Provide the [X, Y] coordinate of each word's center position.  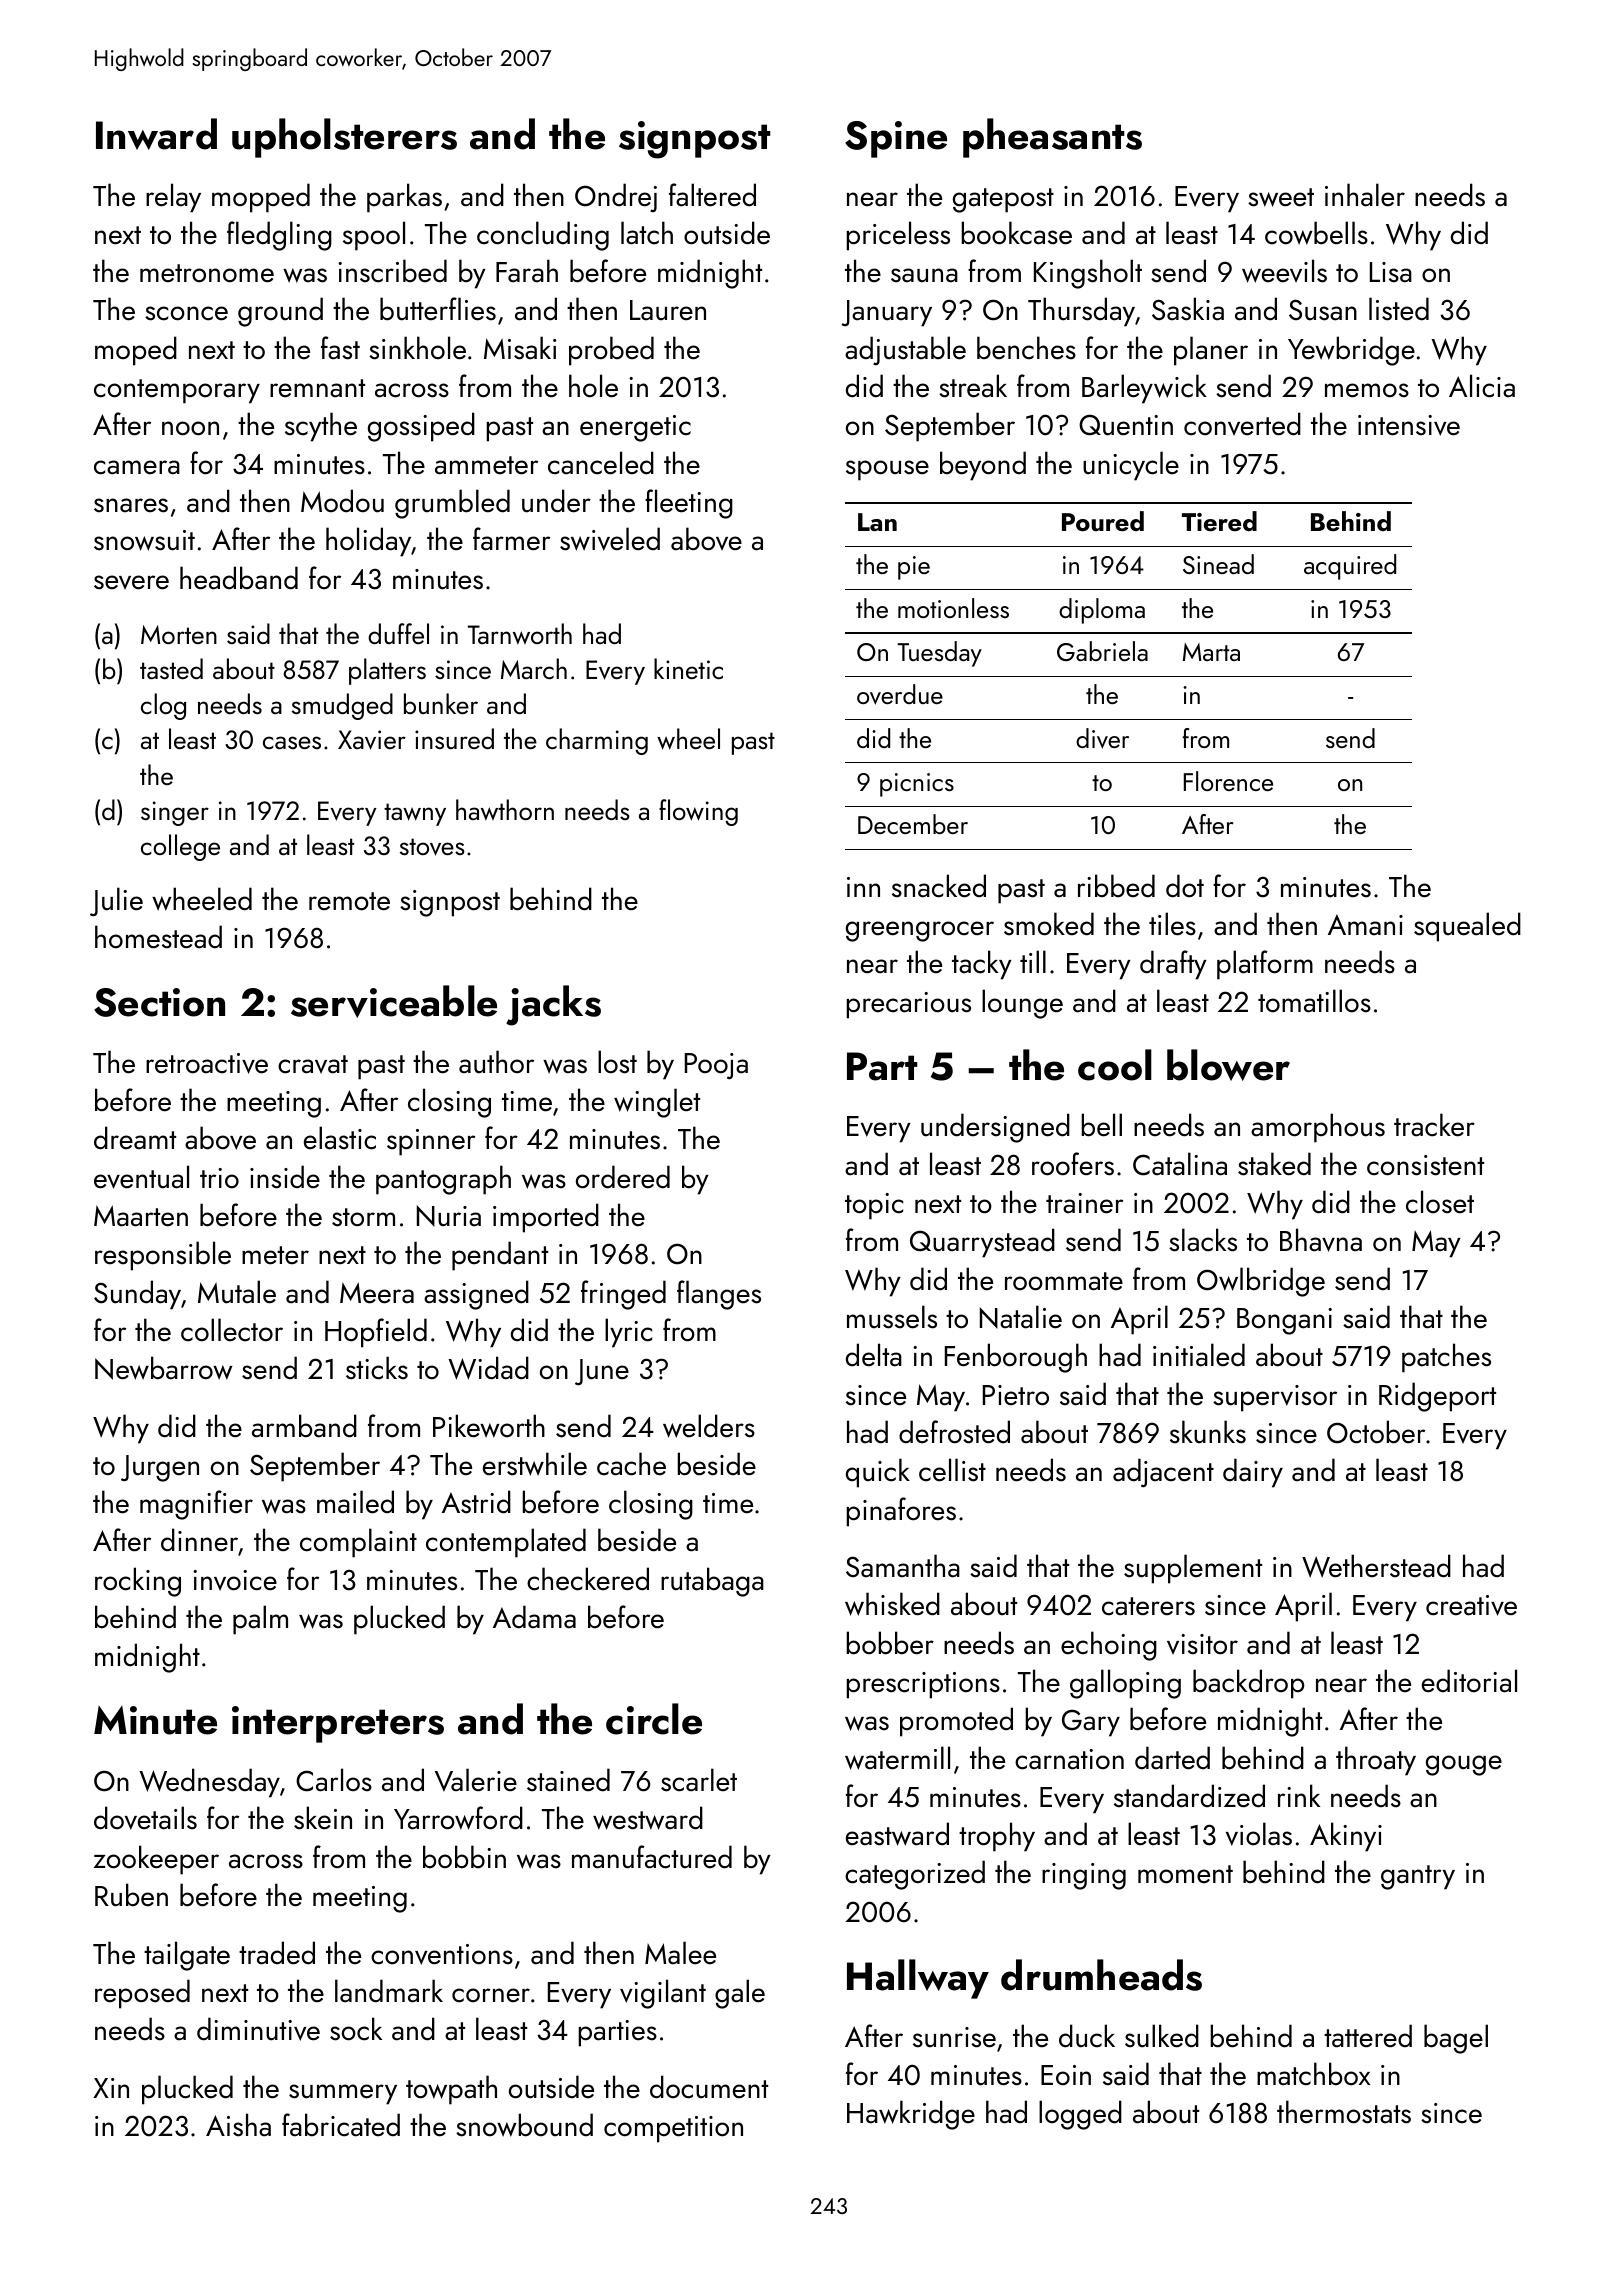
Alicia [1482, 386]
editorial [1469, 1681]
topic [874, 1206]
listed [1399, 309]
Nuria [449, 1216]
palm [260, 1620]
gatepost [1003, 200]
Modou [342, 501]
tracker [1434, 1125]
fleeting [689, 504]
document [709, 2087]
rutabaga [712, 1582]
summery [343, 2094]
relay [173, 198]
